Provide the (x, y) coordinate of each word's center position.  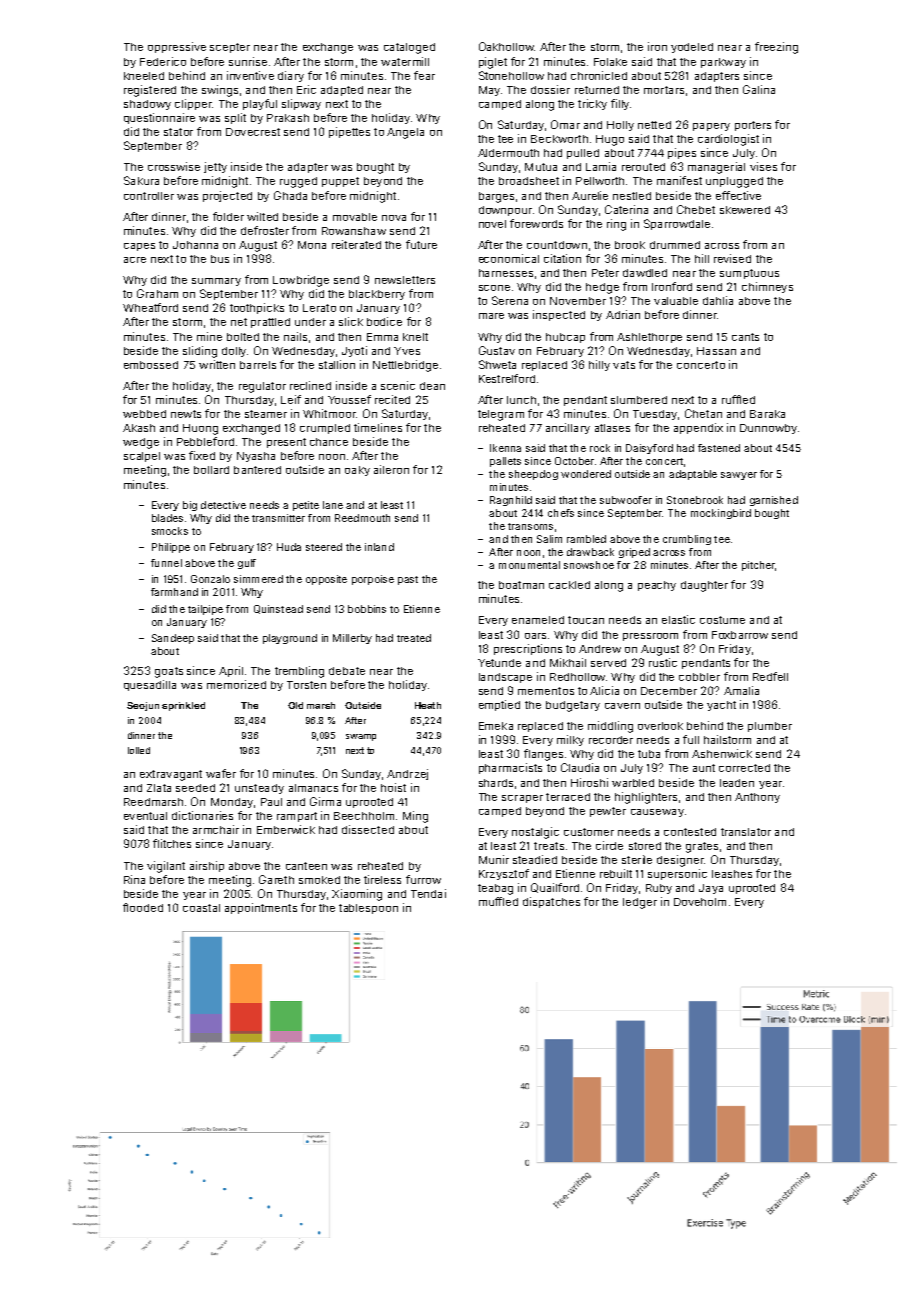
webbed (144, 414)
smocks (170, 531)
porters (753, 126)
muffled (498, 901)
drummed (675, 245)
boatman (521, 585)
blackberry (377, 295)
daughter (704, 586)
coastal (201, 908)
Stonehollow (511, 75)
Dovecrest (253, 132)
